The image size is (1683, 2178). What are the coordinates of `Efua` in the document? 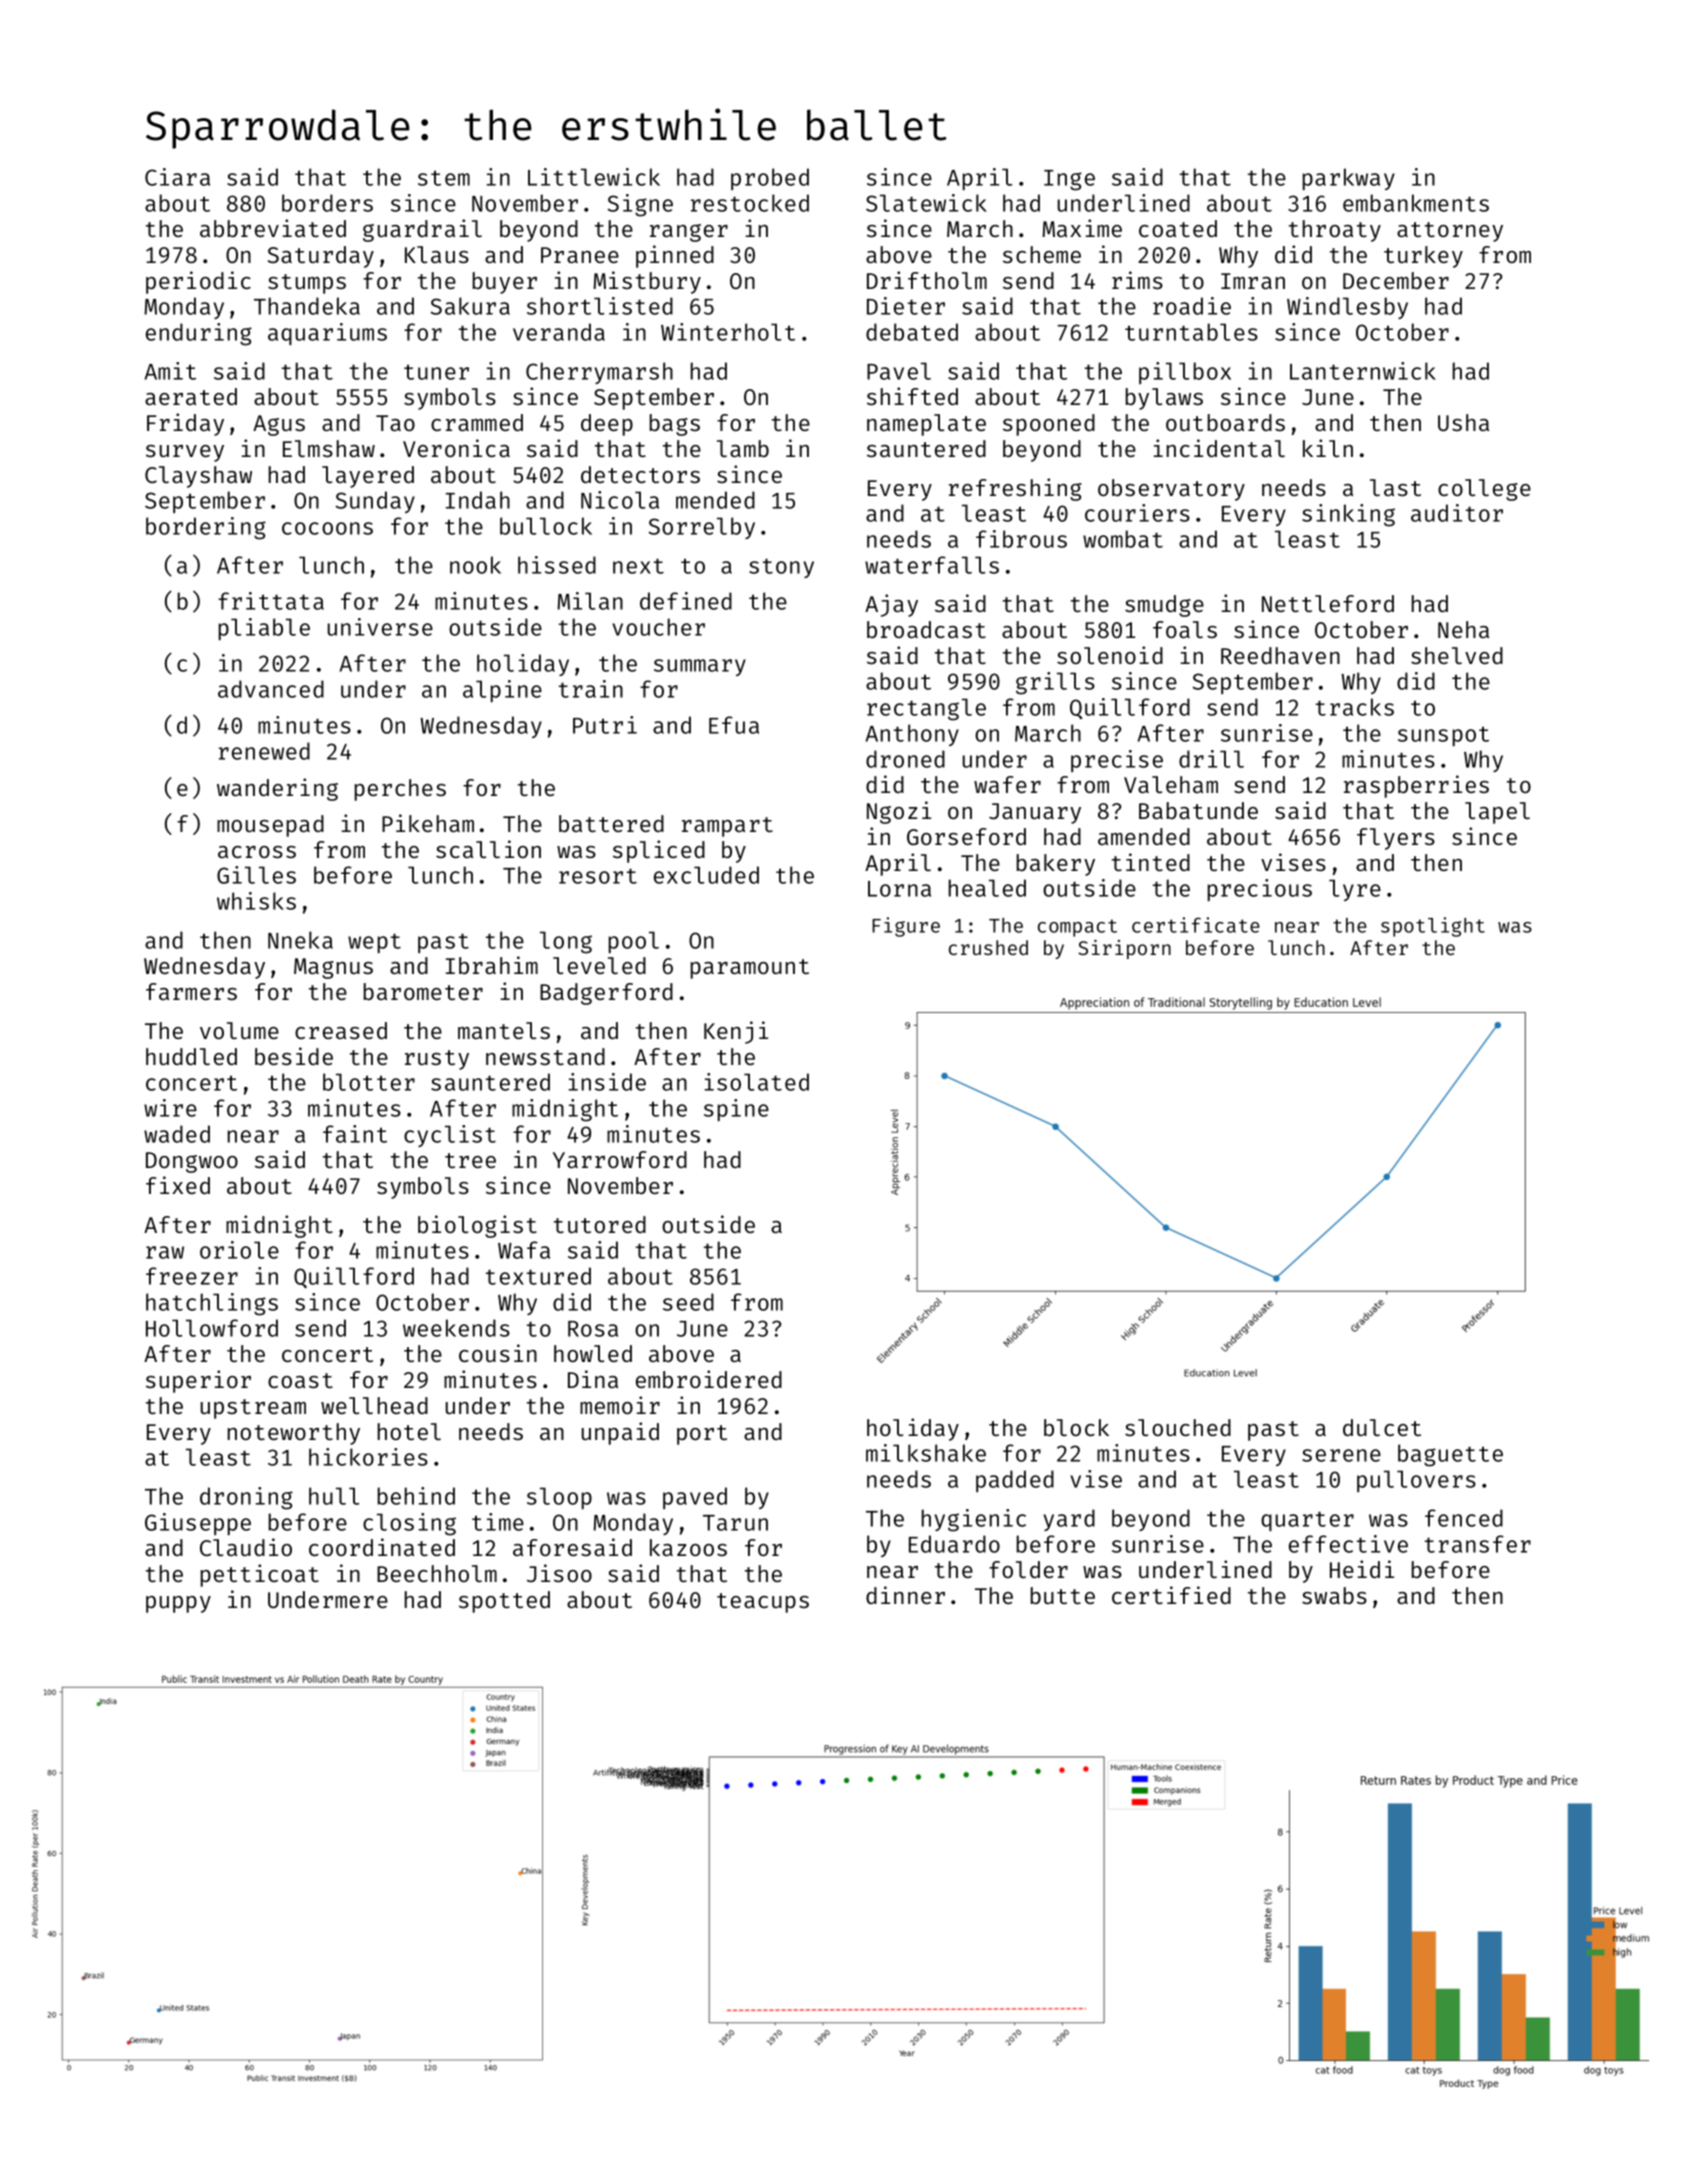 It's located at (734, 725).
